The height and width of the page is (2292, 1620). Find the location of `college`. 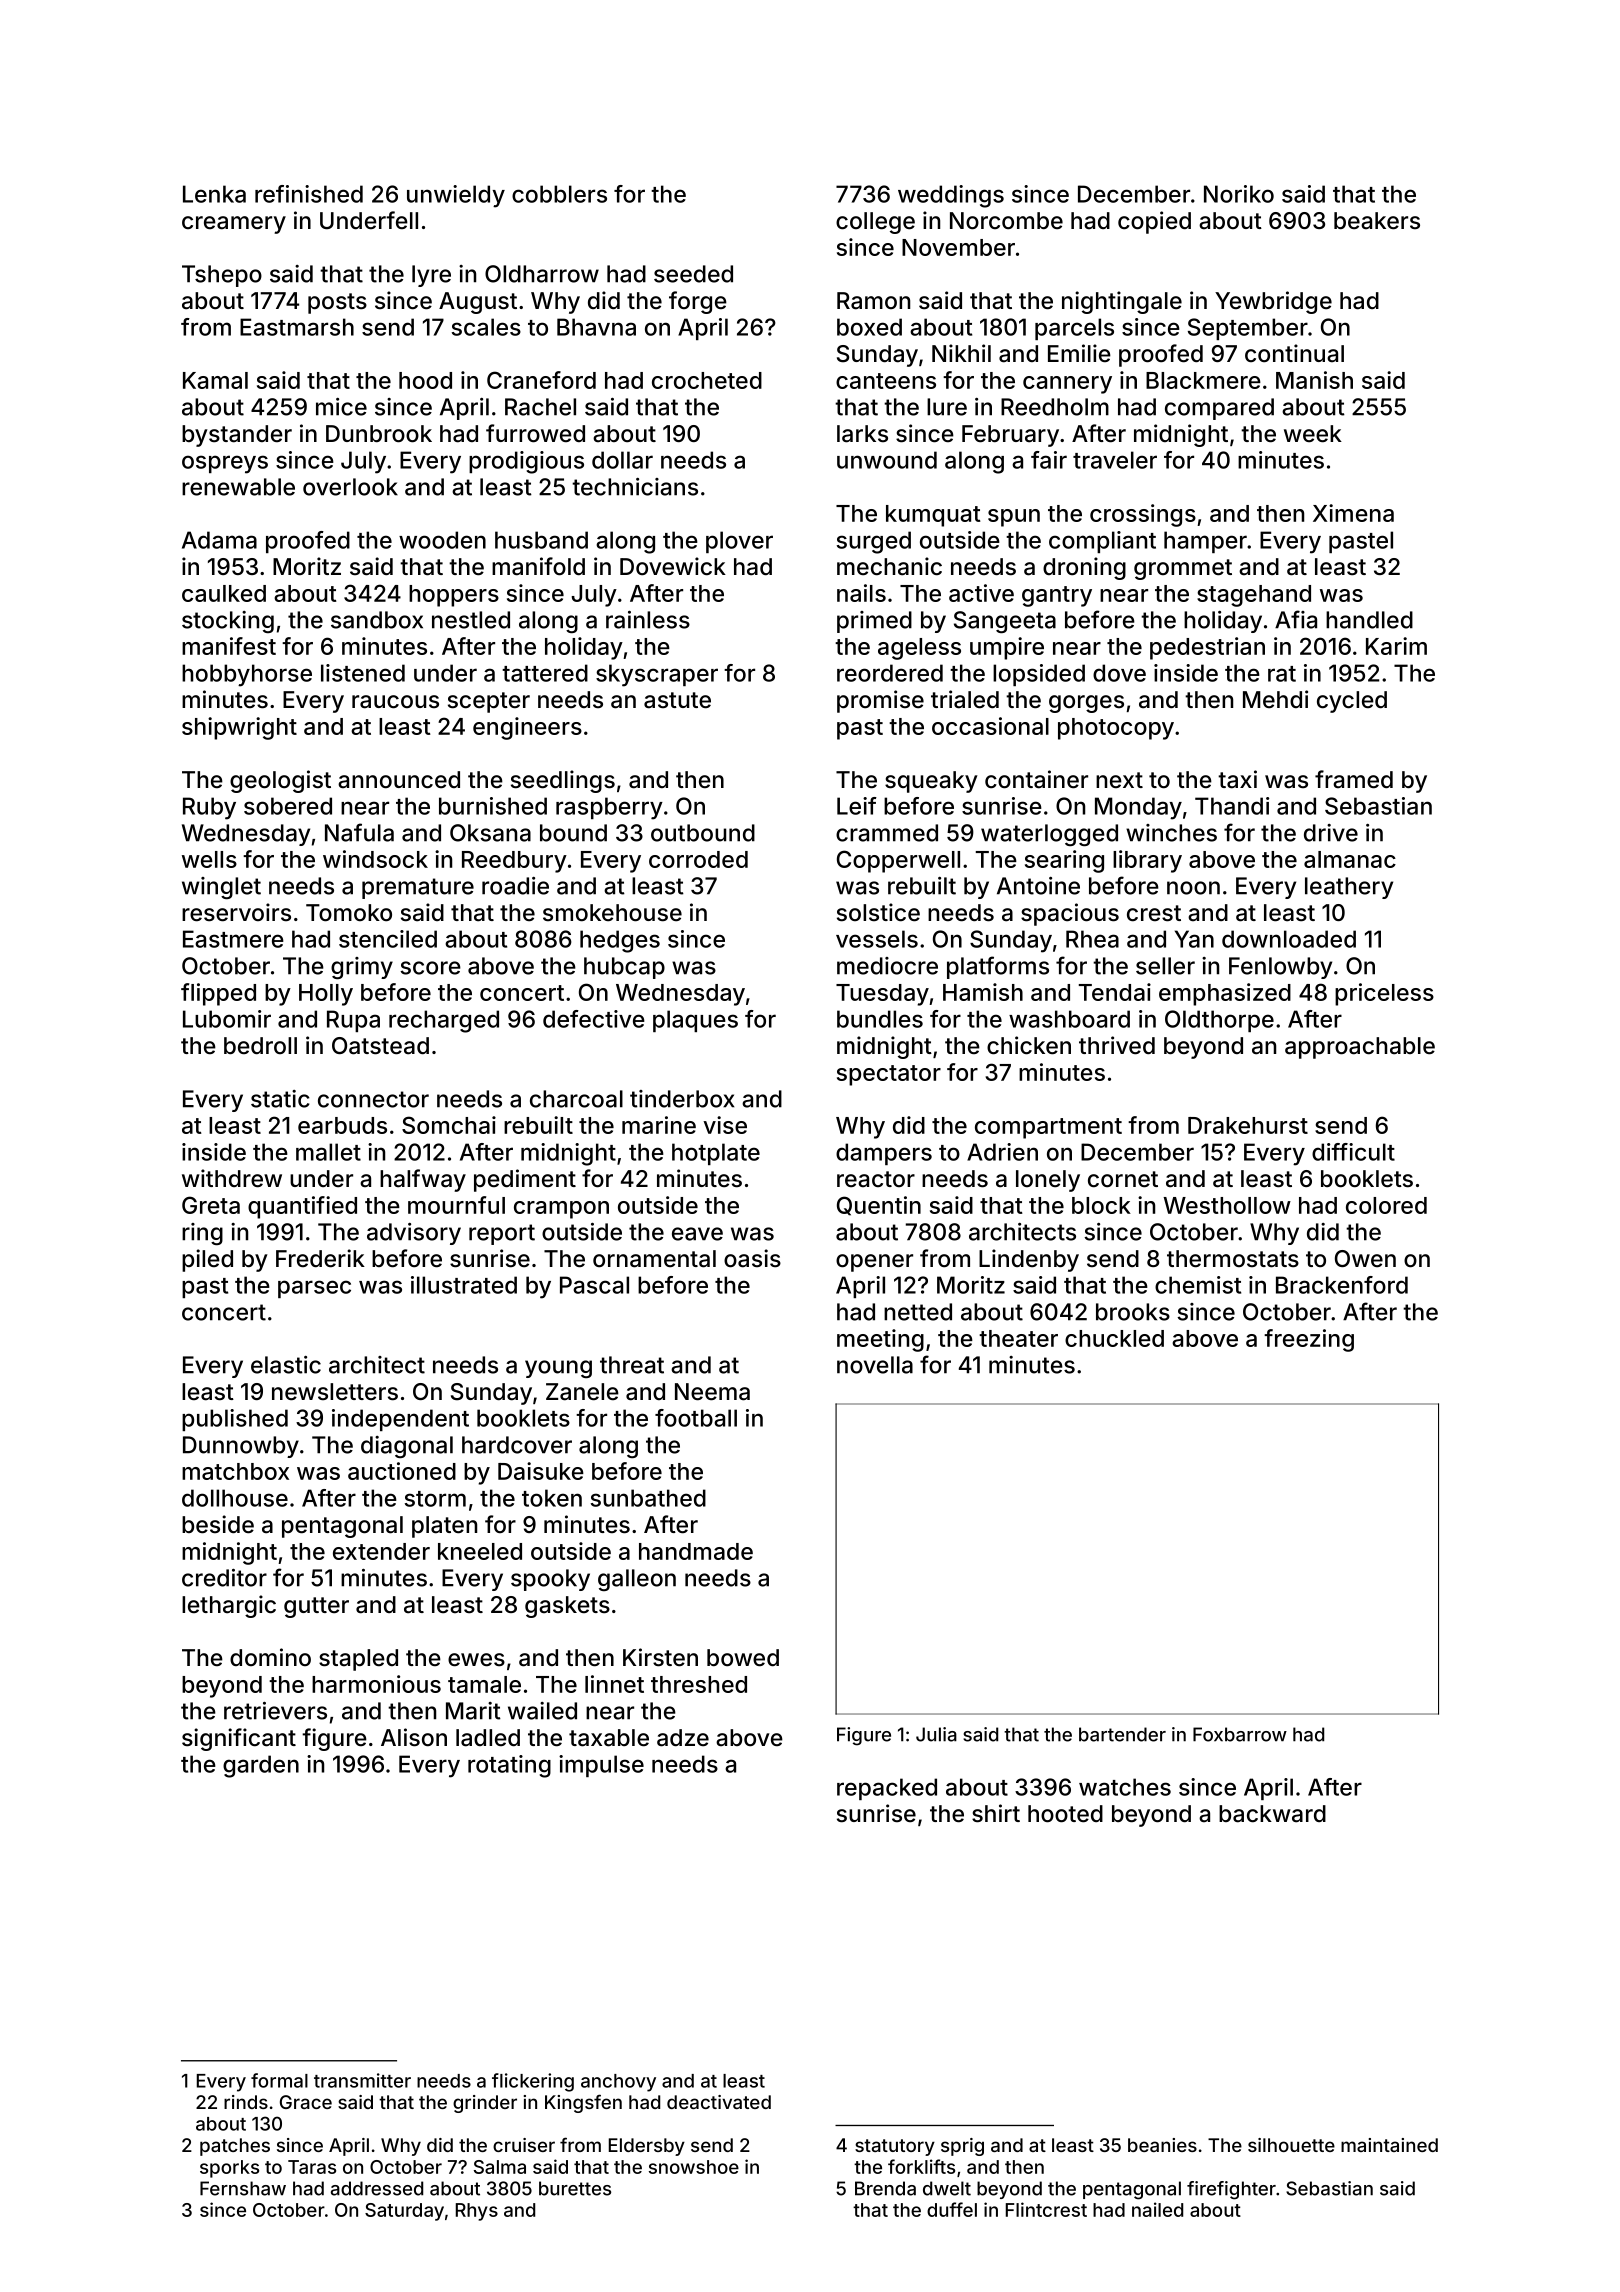

college is located at coordinates (875, 223).
